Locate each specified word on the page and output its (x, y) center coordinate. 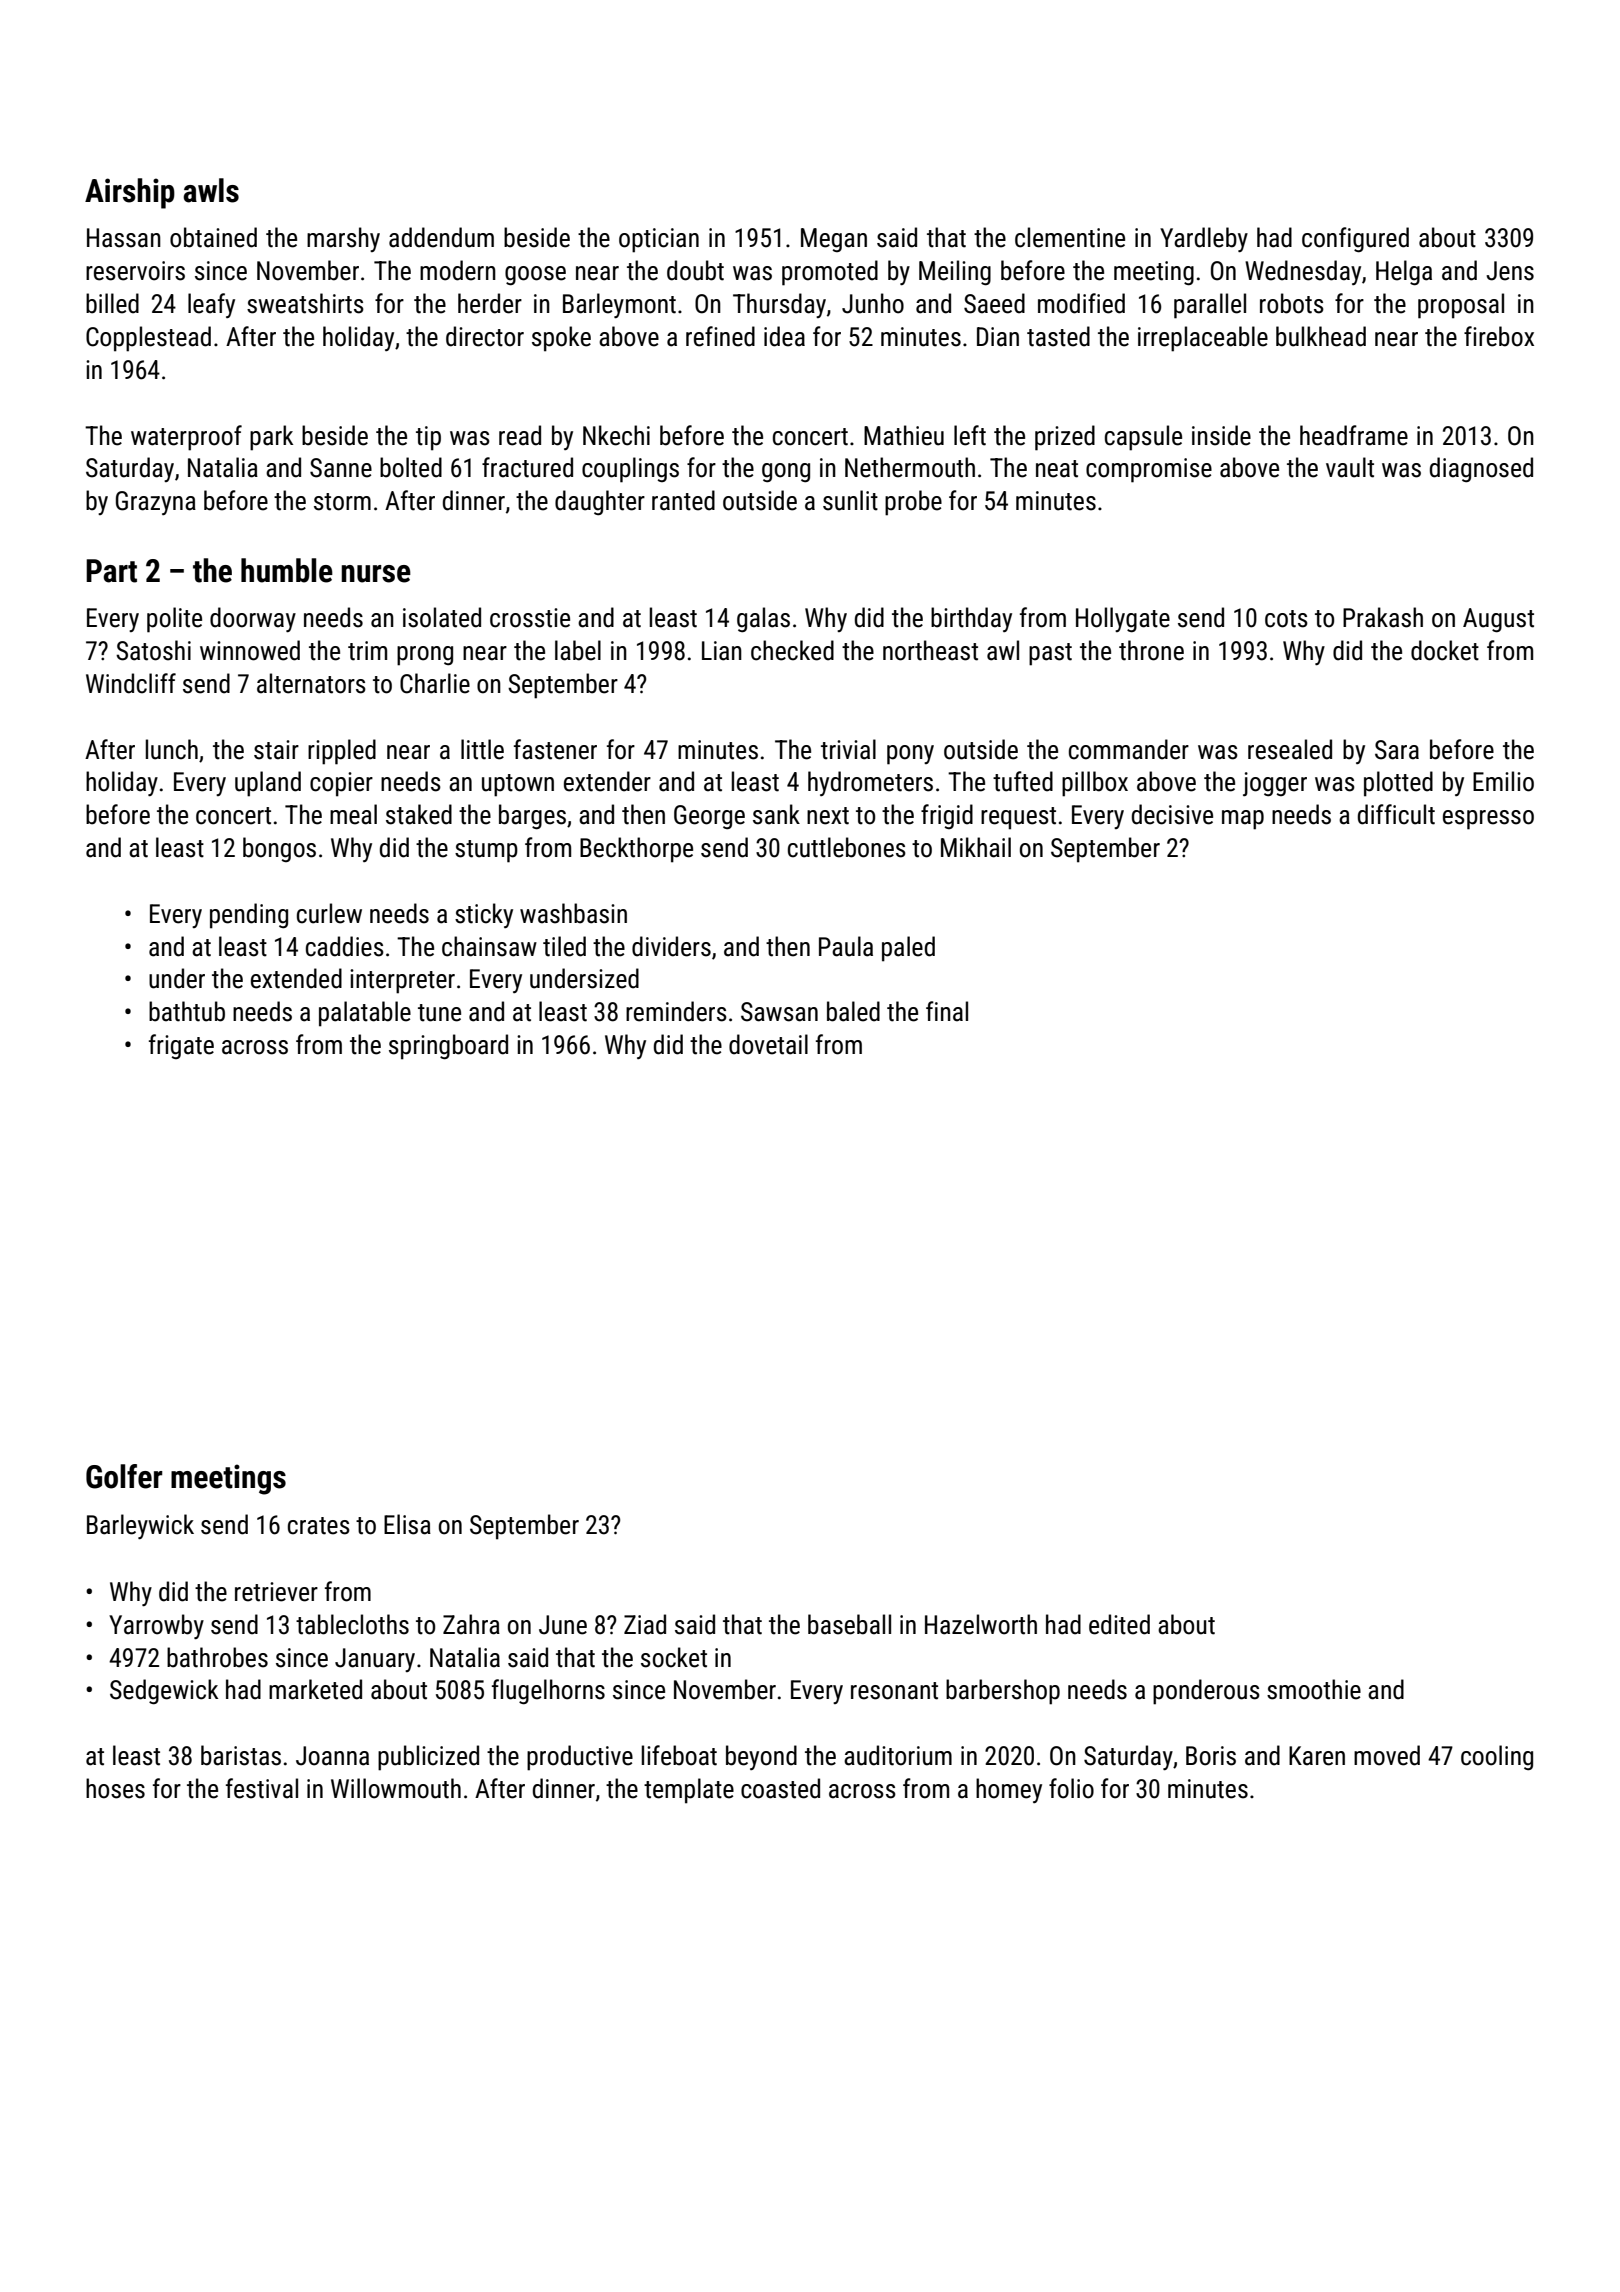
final (947, 1011)
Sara (1397, 750)
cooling (1497, 1758)
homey (1009, 1790)
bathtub (187, 1011)
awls (211, 190)
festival (262, 1788)
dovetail (768, 1044)
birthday (971, 619)
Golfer (124, 1476)
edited (1119, 1624)
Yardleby (1204, 239)
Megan (834, 240)
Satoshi (153, 650)
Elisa (407, 1524)
